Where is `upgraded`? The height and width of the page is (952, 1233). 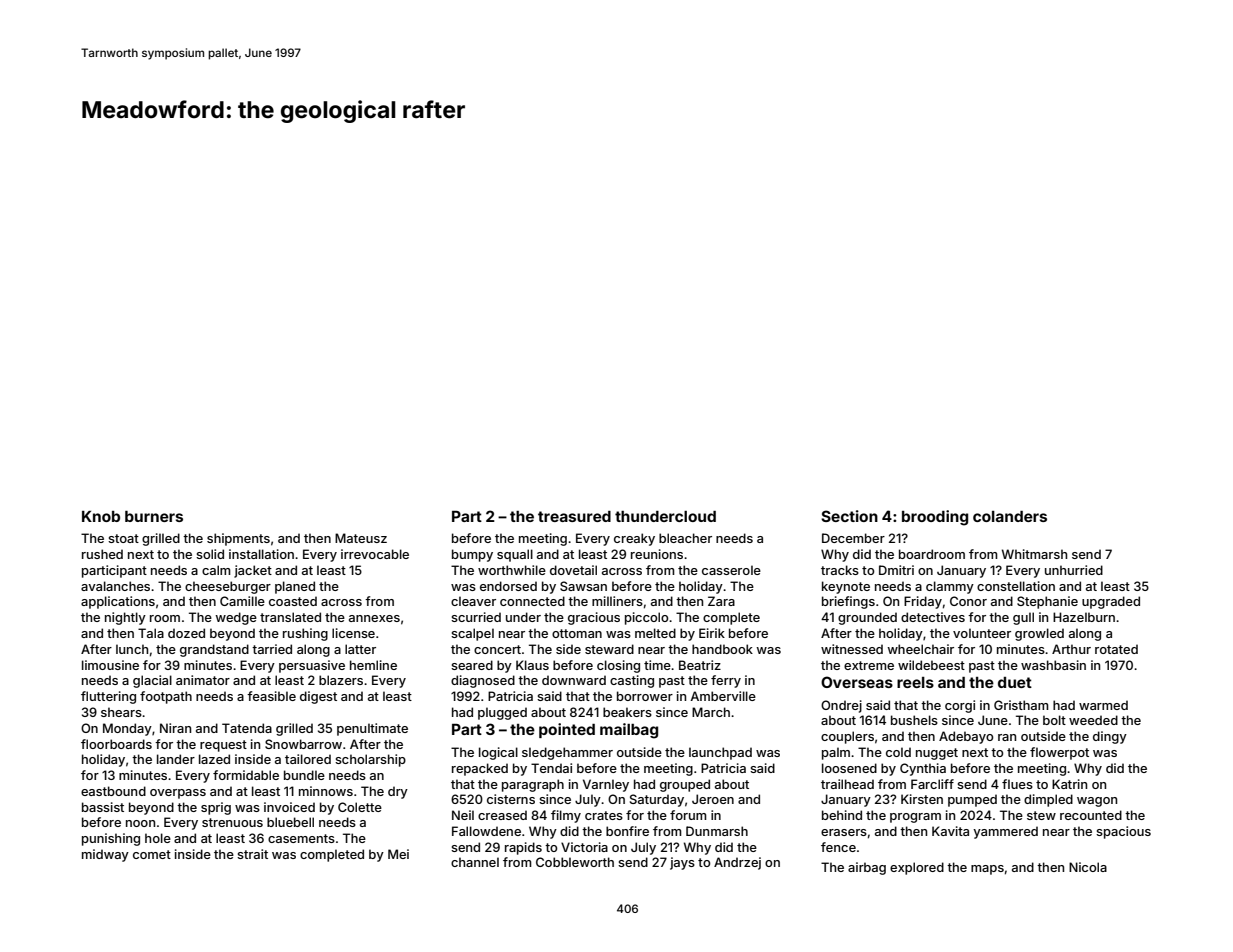 upgraded is located at coordinates (1111, 602).
